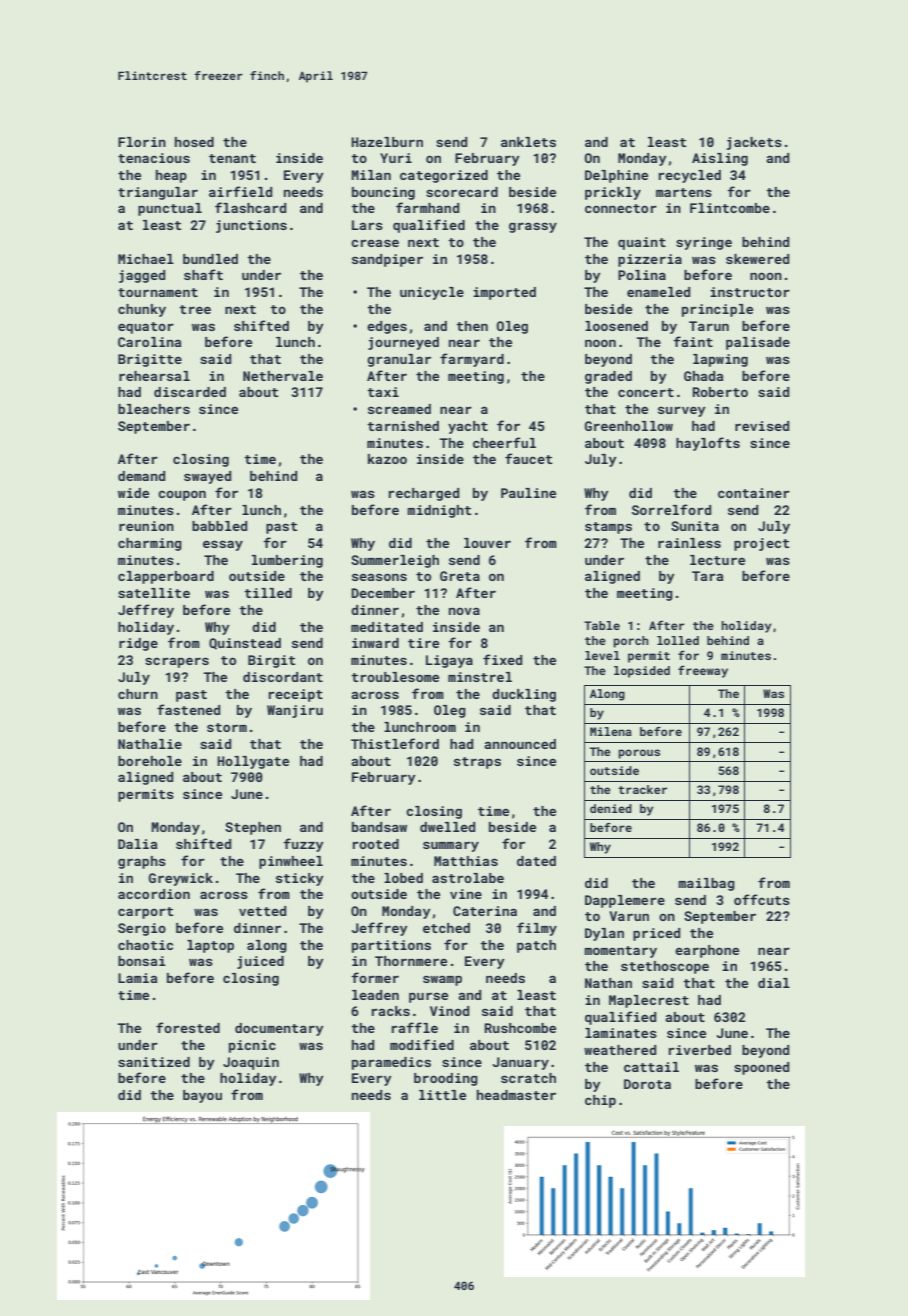 This screenshot has width=908, height=1316. Describe the element at coordinates (387, 327) in the screenshot. I see `edges` at that location.
